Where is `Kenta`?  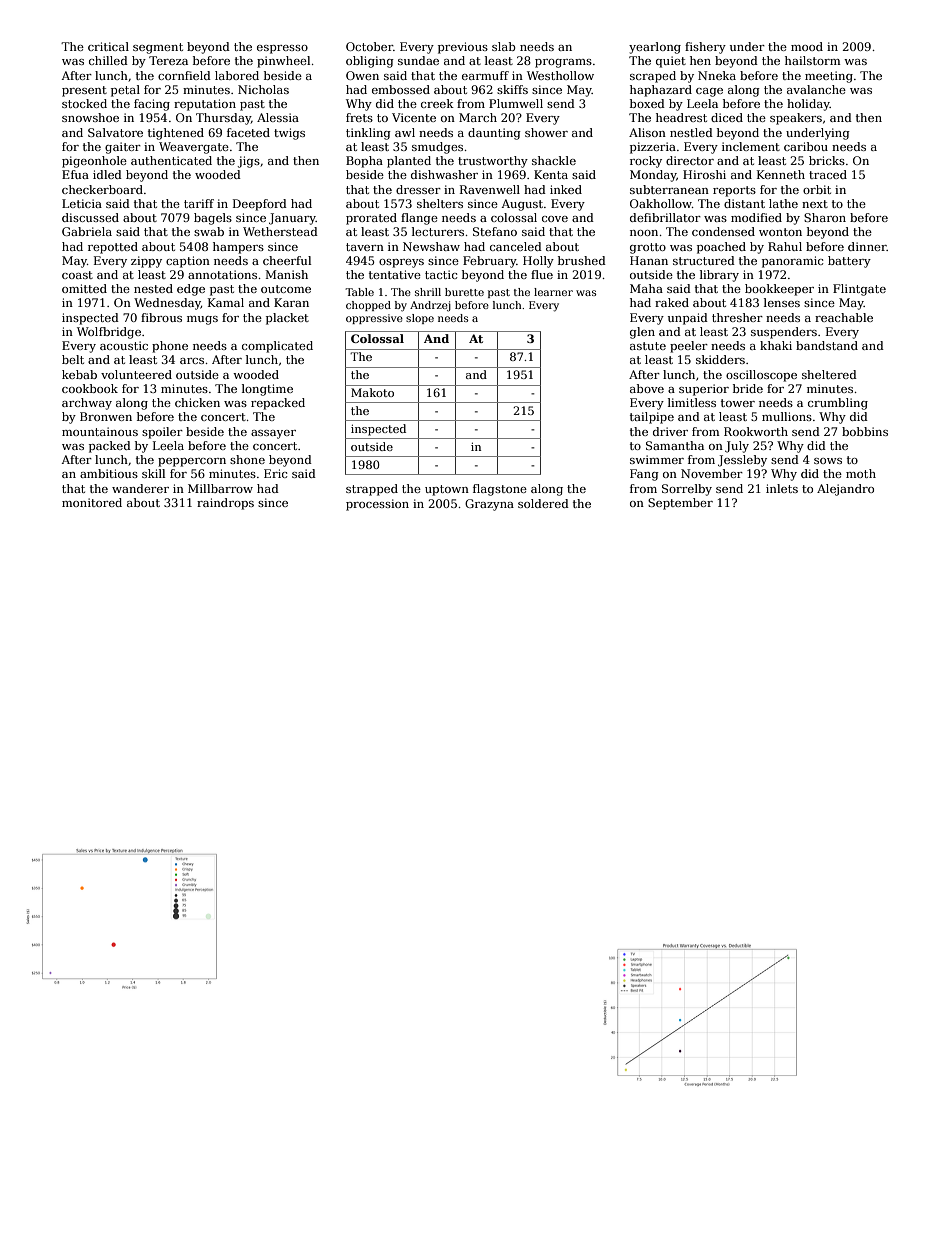 Kenta is located at coordinates (551, 174).
